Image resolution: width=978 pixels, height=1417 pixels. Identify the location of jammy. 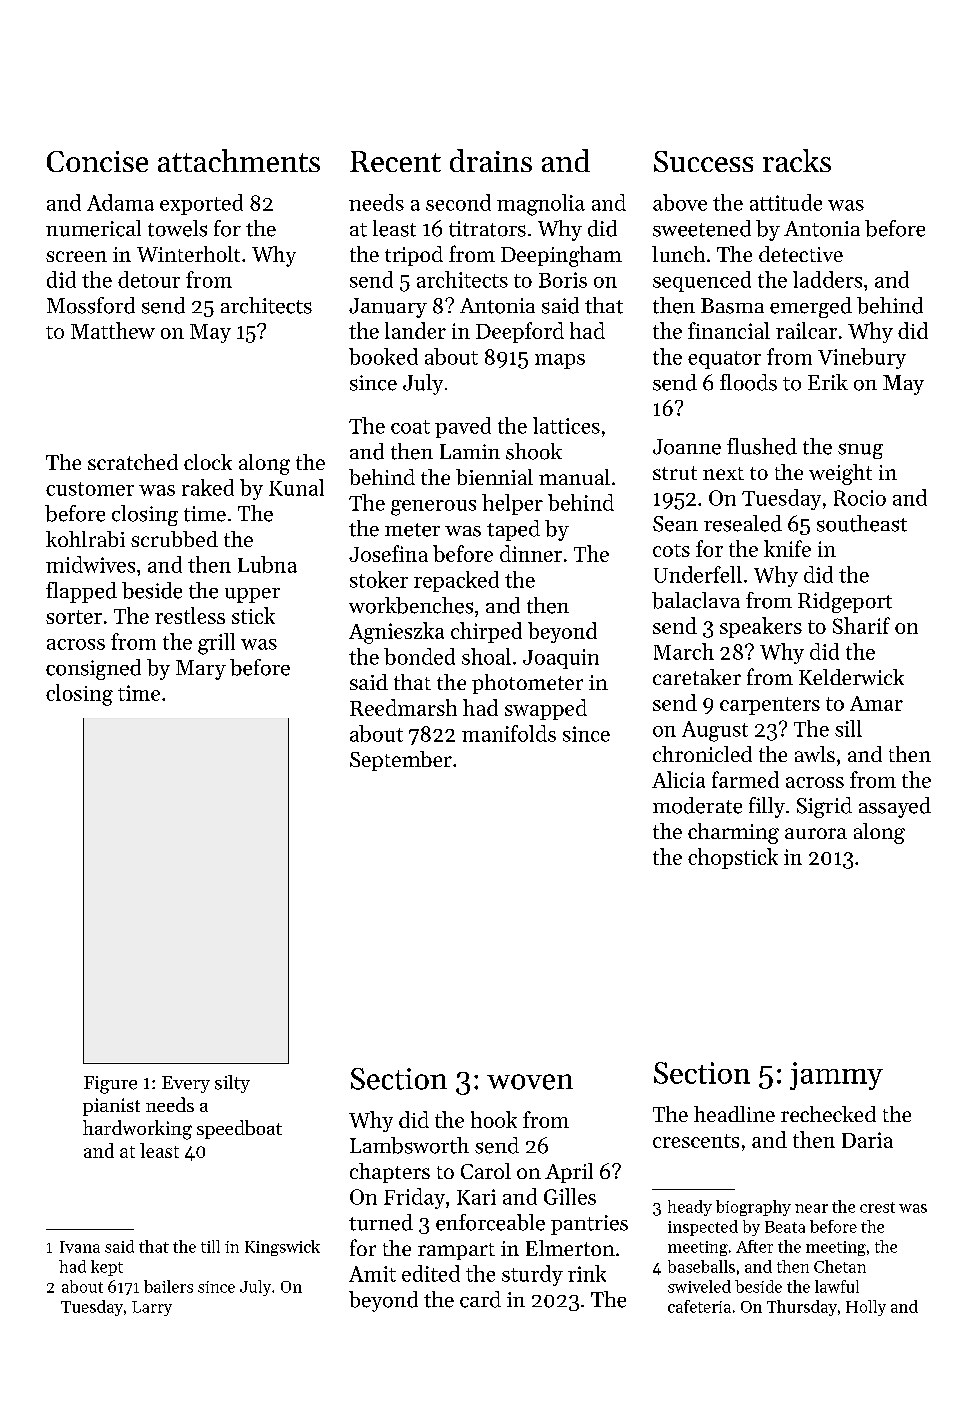
(836, 1076).
